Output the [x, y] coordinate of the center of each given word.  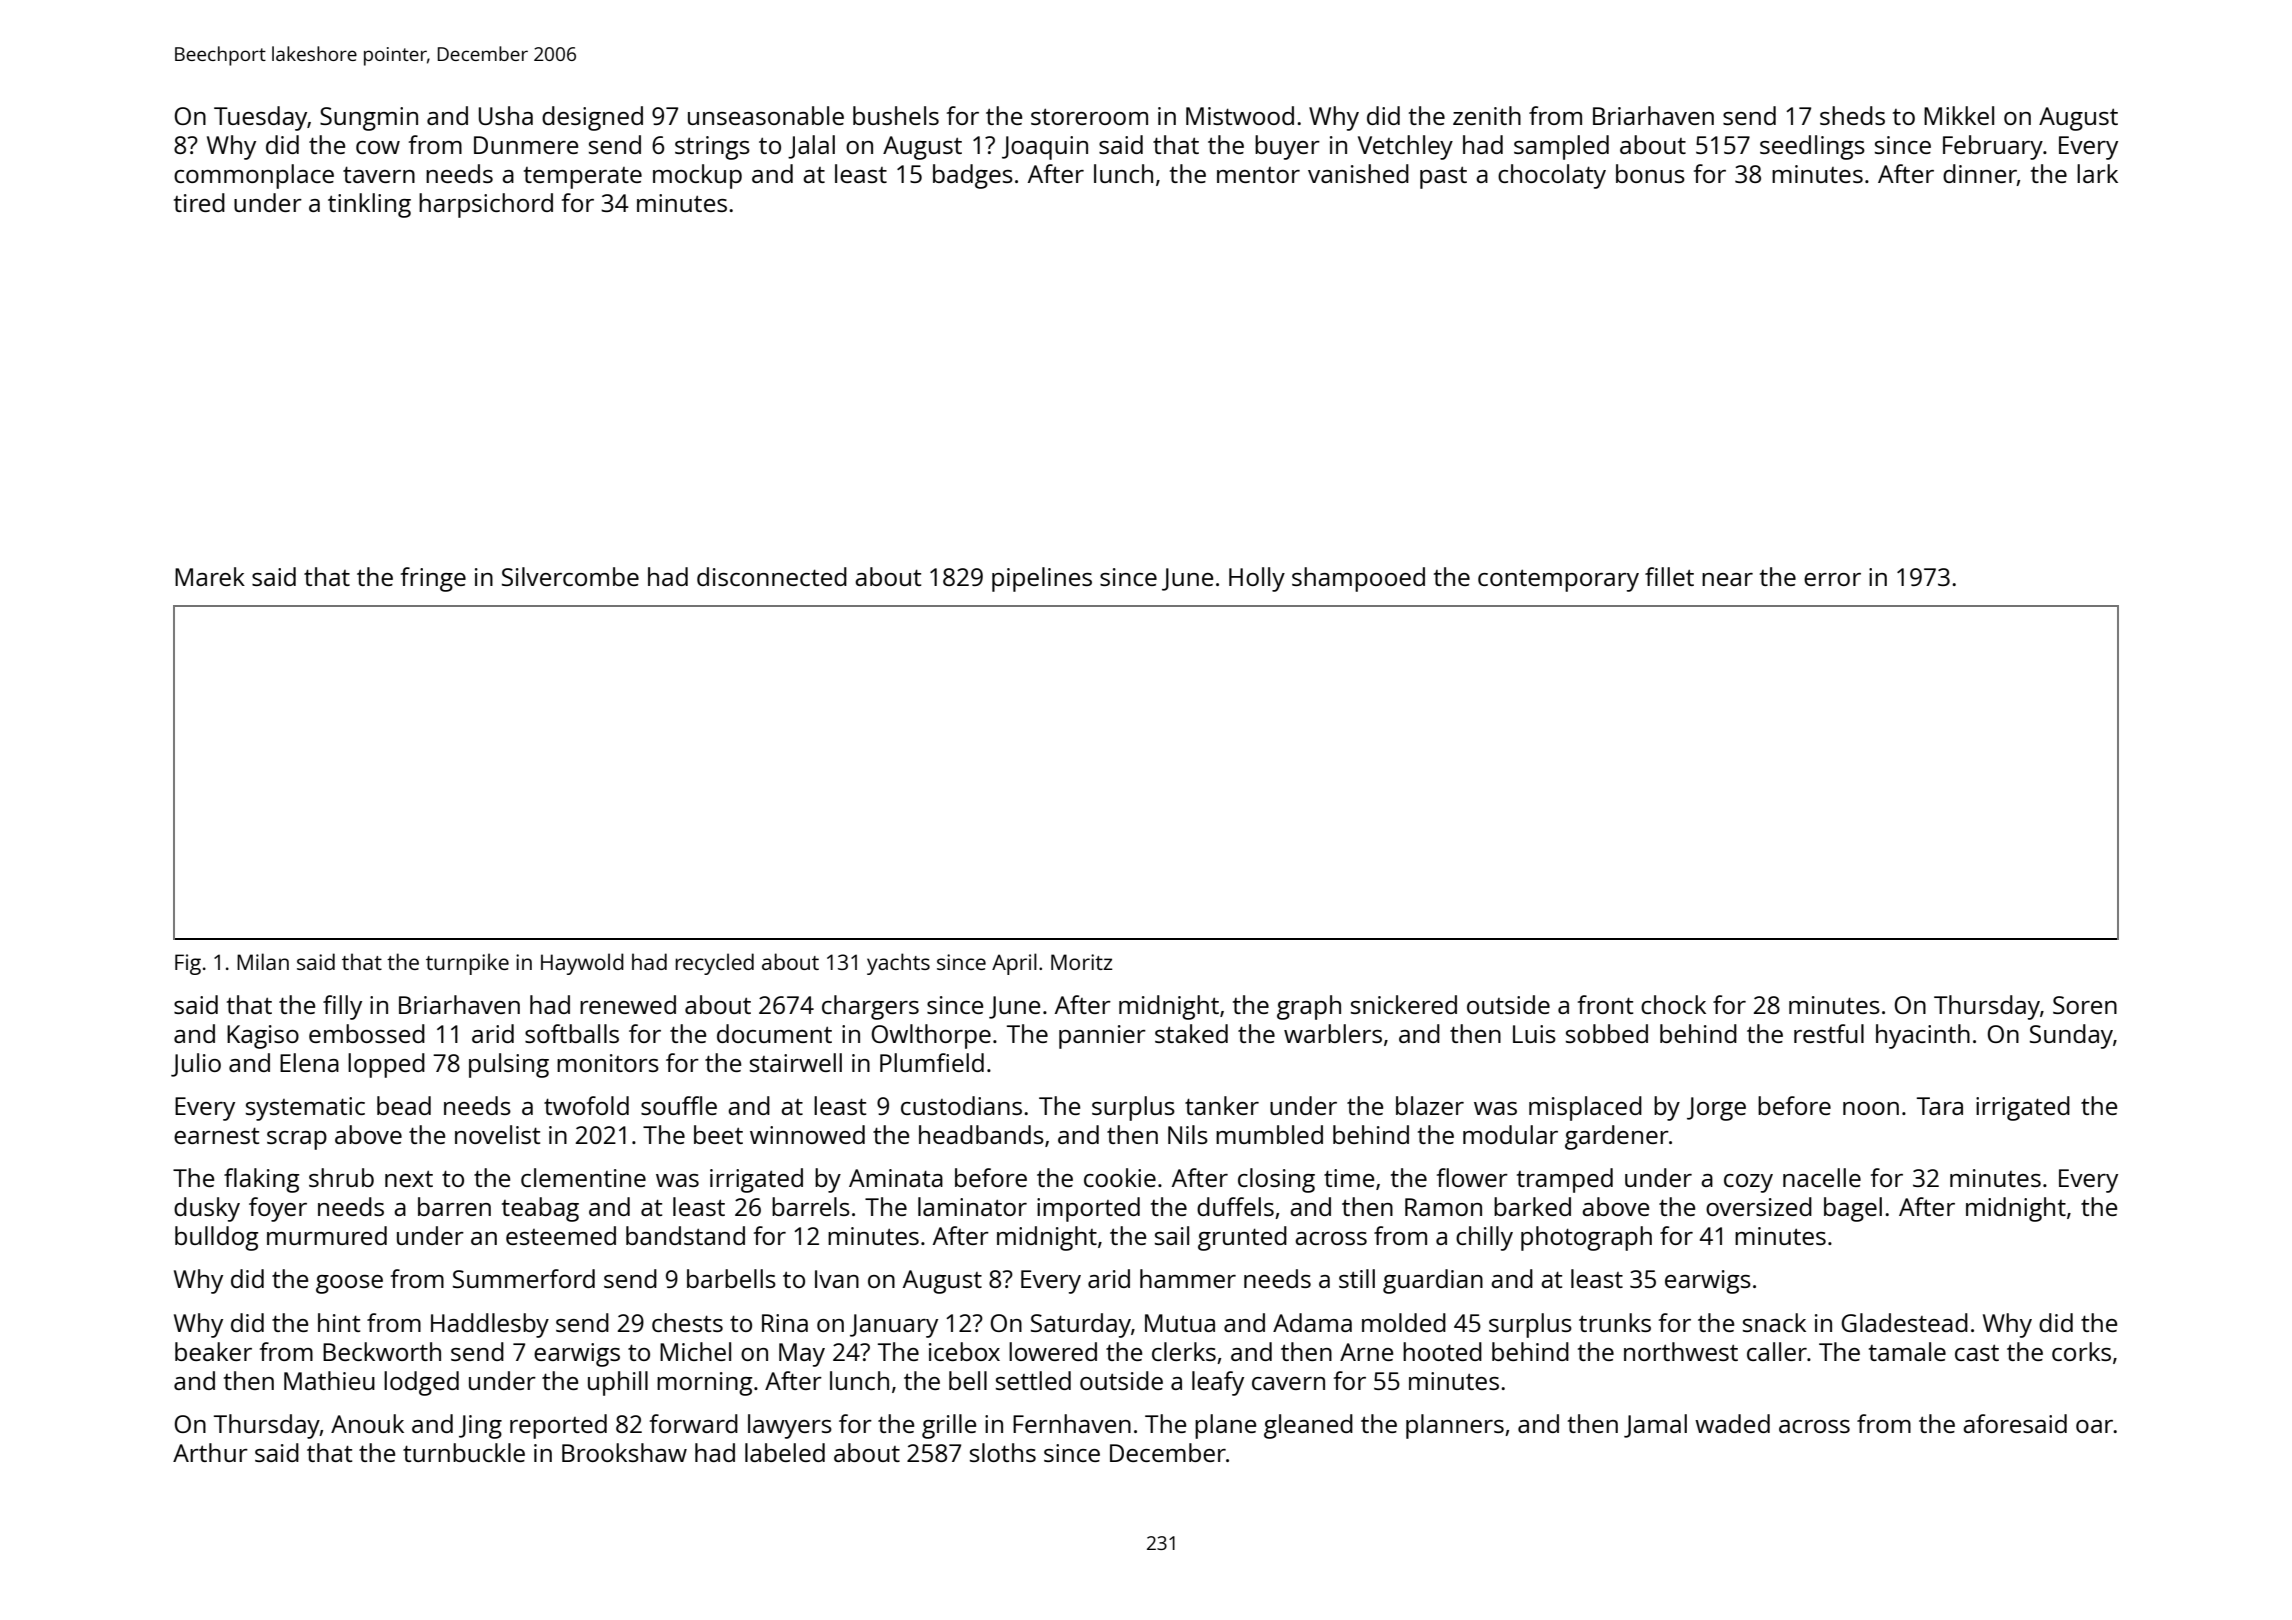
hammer [1188, 1278]
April [1014, 964]
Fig [188, 964]
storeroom [1089, 117]
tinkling [369, 205]
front [1605, 1004]
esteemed [561, 1235]
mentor [1258, 175]
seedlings [1812, 147]
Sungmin [369, 119]
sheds [1852, 115]
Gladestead [1904, 1322]
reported [558, 1426]
